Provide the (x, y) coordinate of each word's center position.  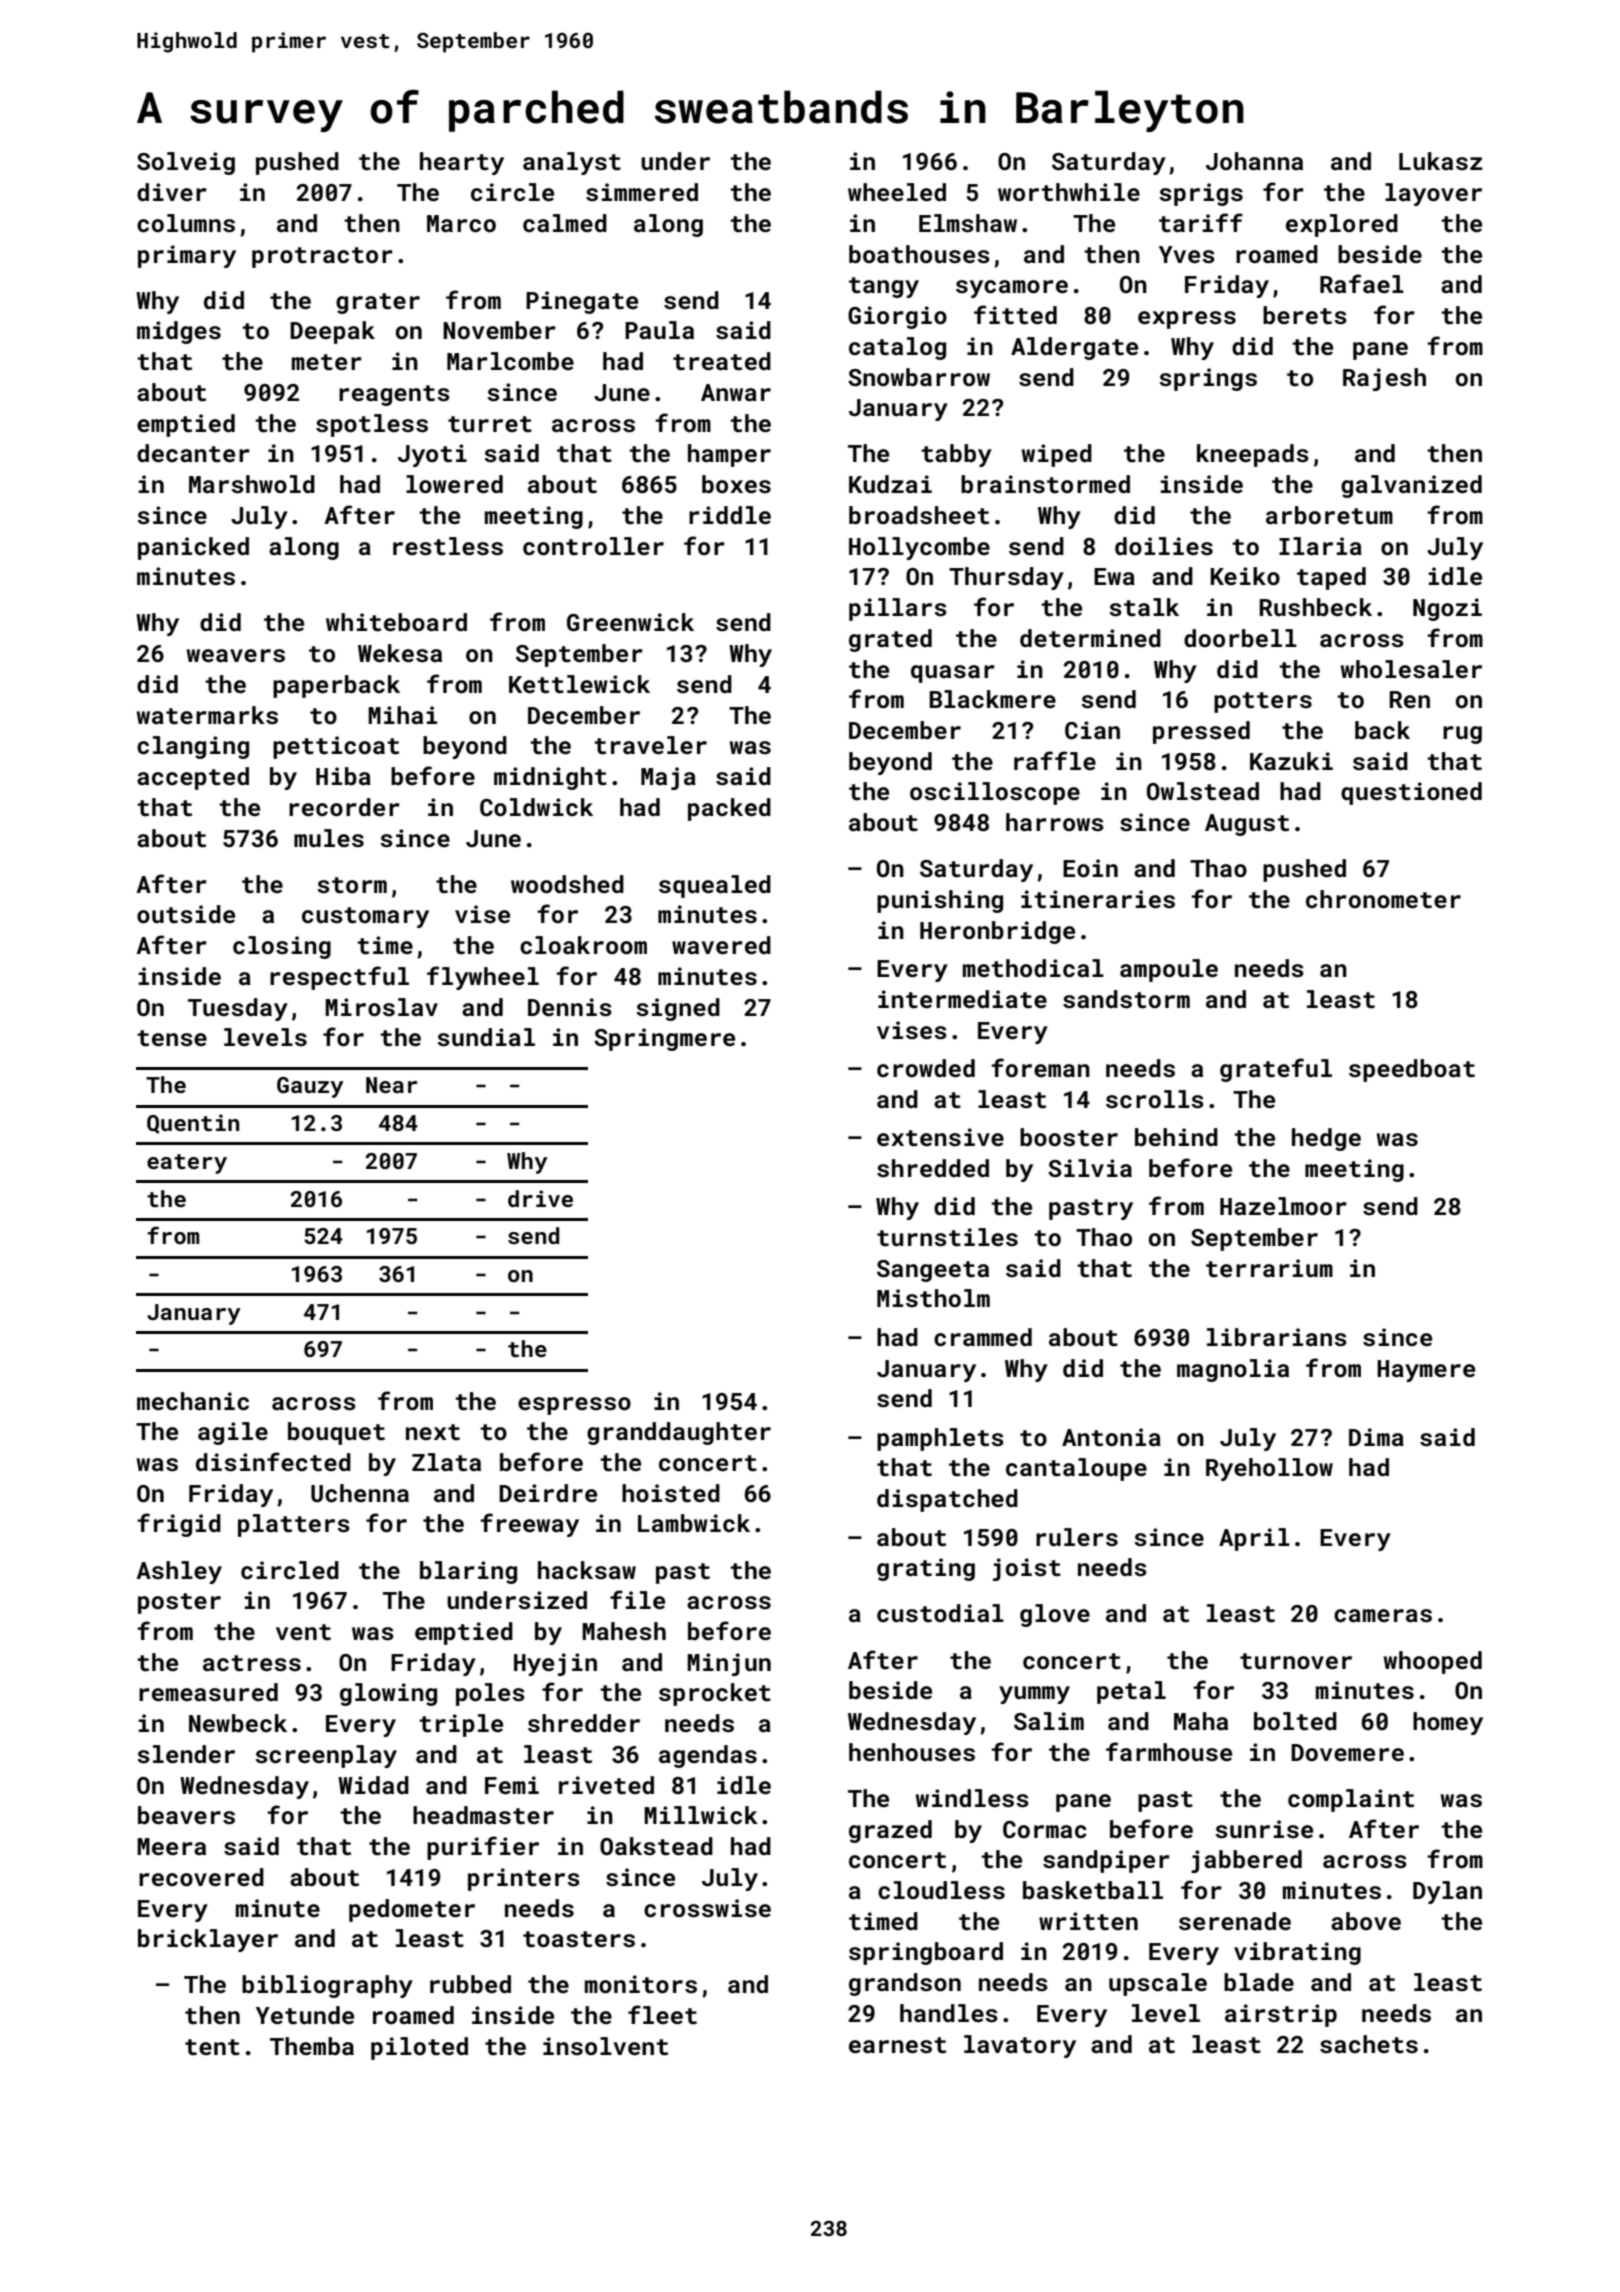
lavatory (1020, 2046)
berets (1305, 315)
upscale (1158, 1984)
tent (212, 2047)
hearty (462, 163)
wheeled (897, 192)
